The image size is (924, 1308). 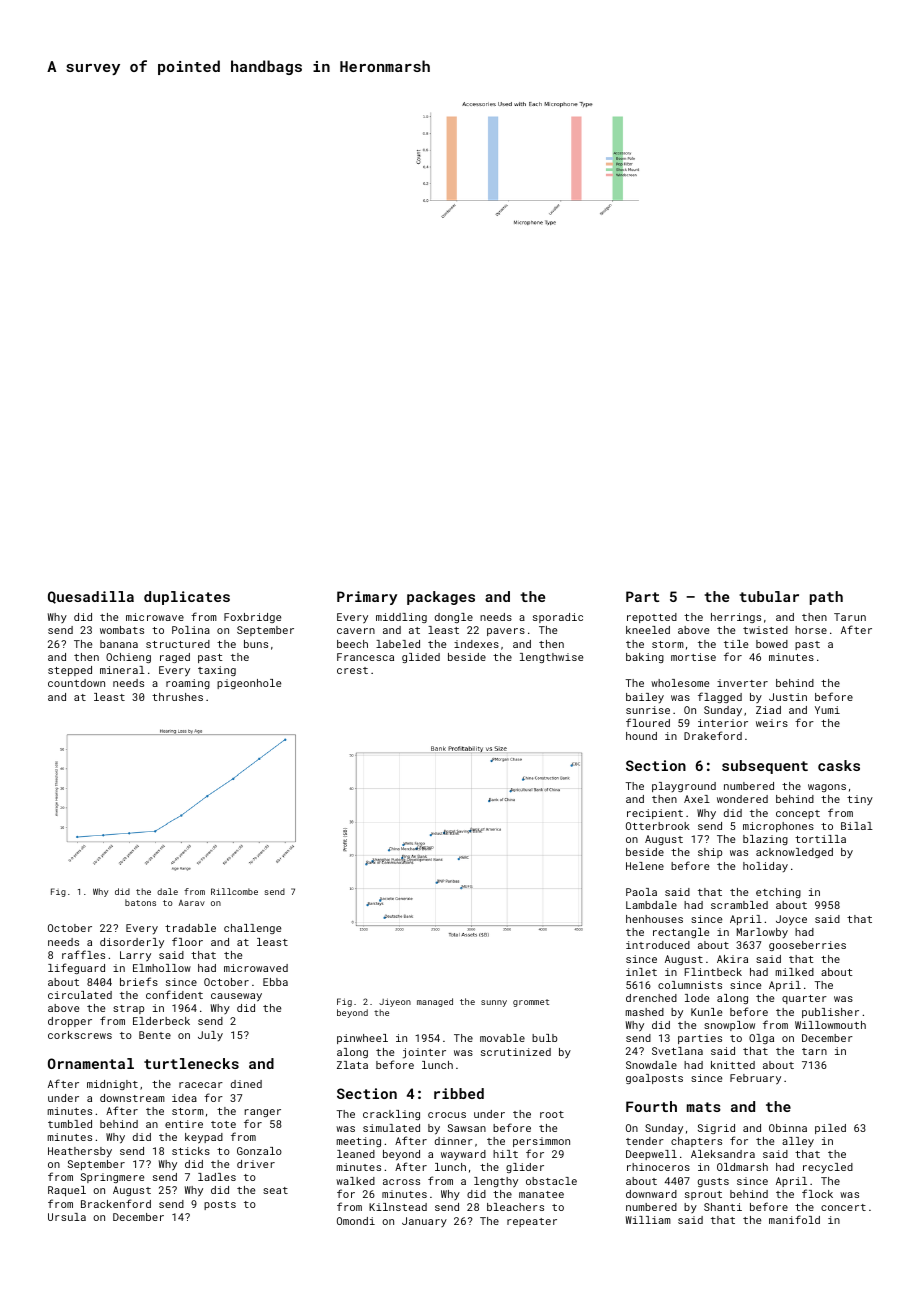 I want to click on Helene, so click(x=645, y=866).
